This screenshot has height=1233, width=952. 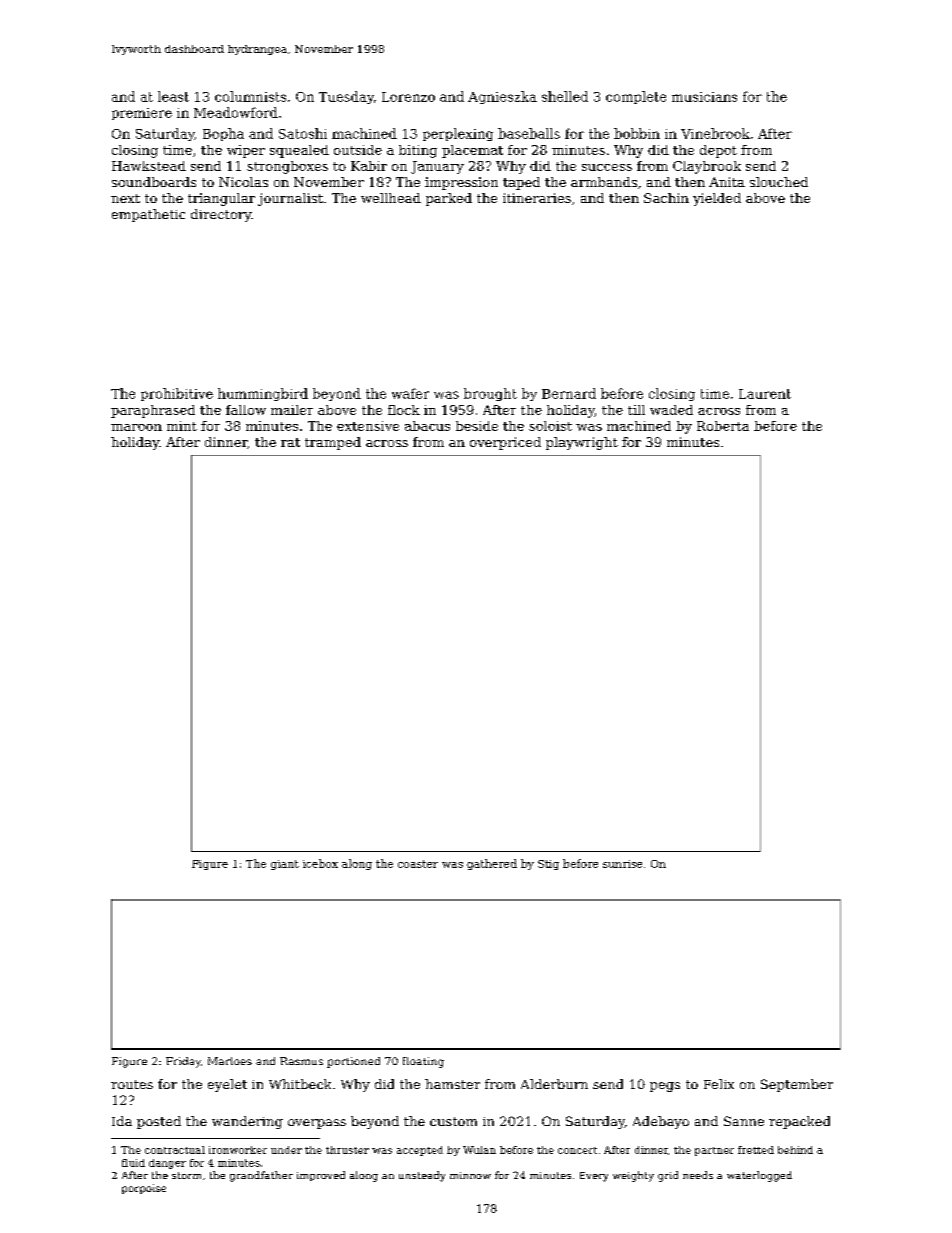 I want to click on columnists, so click(x=250, y=96).
